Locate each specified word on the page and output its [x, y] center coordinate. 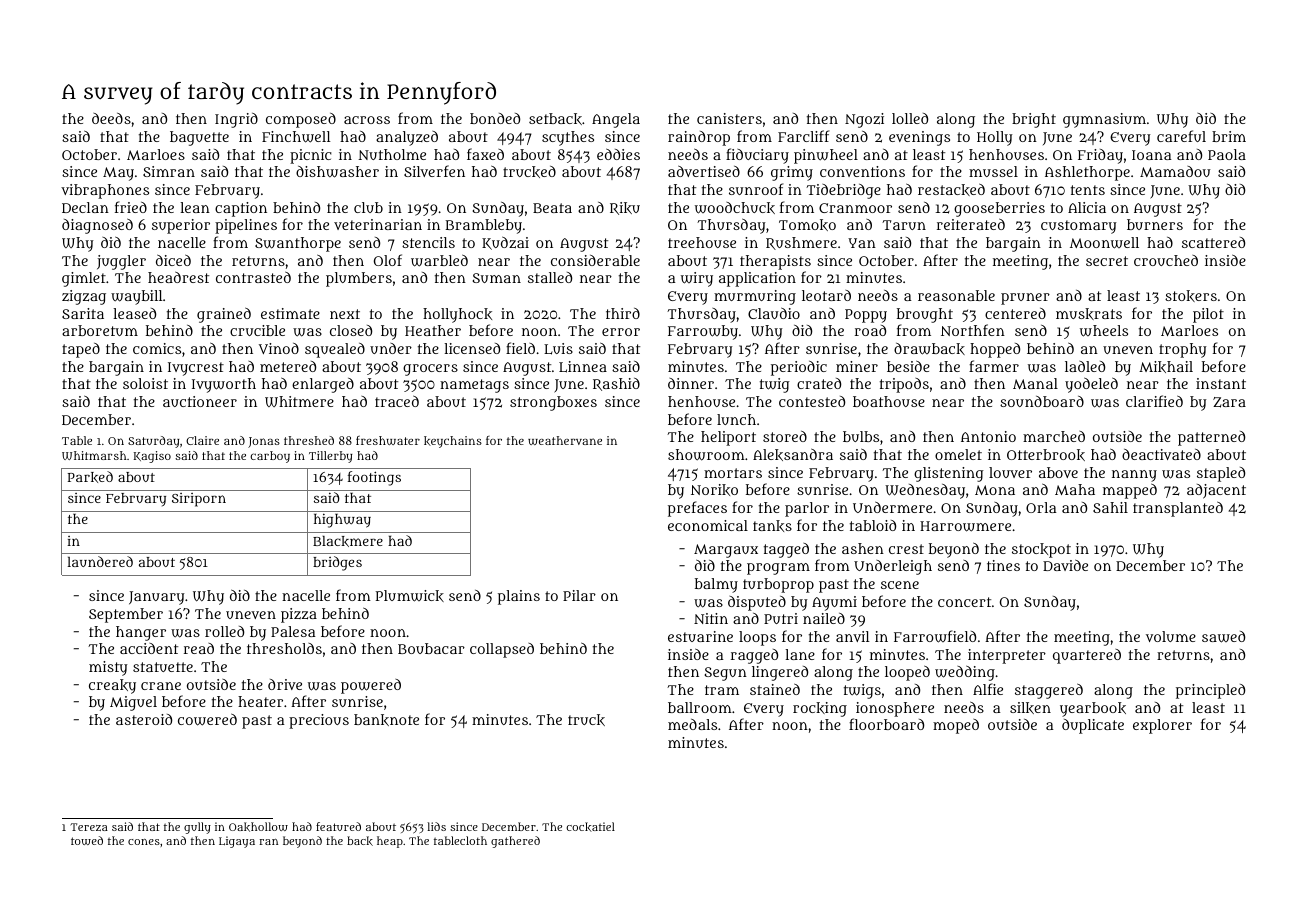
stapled [1221, 474]
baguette [199, 138]
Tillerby [330, 457]
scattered [1213, 242]
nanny [1134, 476]
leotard [826, 295]
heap [390, 842]
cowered [207, 719]
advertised [704, 171]
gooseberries [999, 209]
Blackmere [348, 541]
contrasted [253, 277]
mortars [733, 473]
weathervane [565, 440]
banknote [386, 720]
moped [956, 726]
